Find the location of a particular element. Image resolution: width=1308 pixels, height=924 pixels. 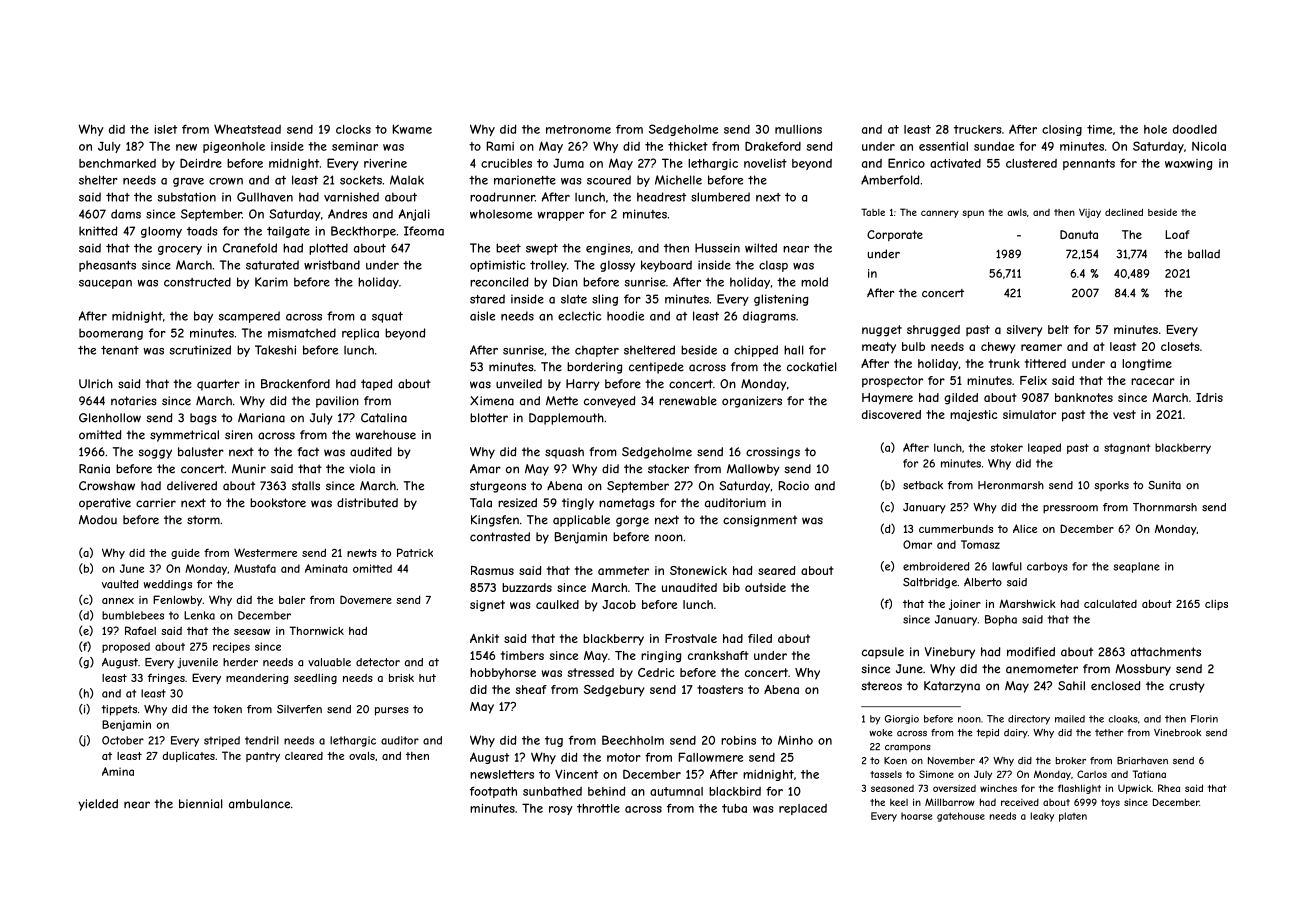

stoker is located at coordinates (1006, 447).
